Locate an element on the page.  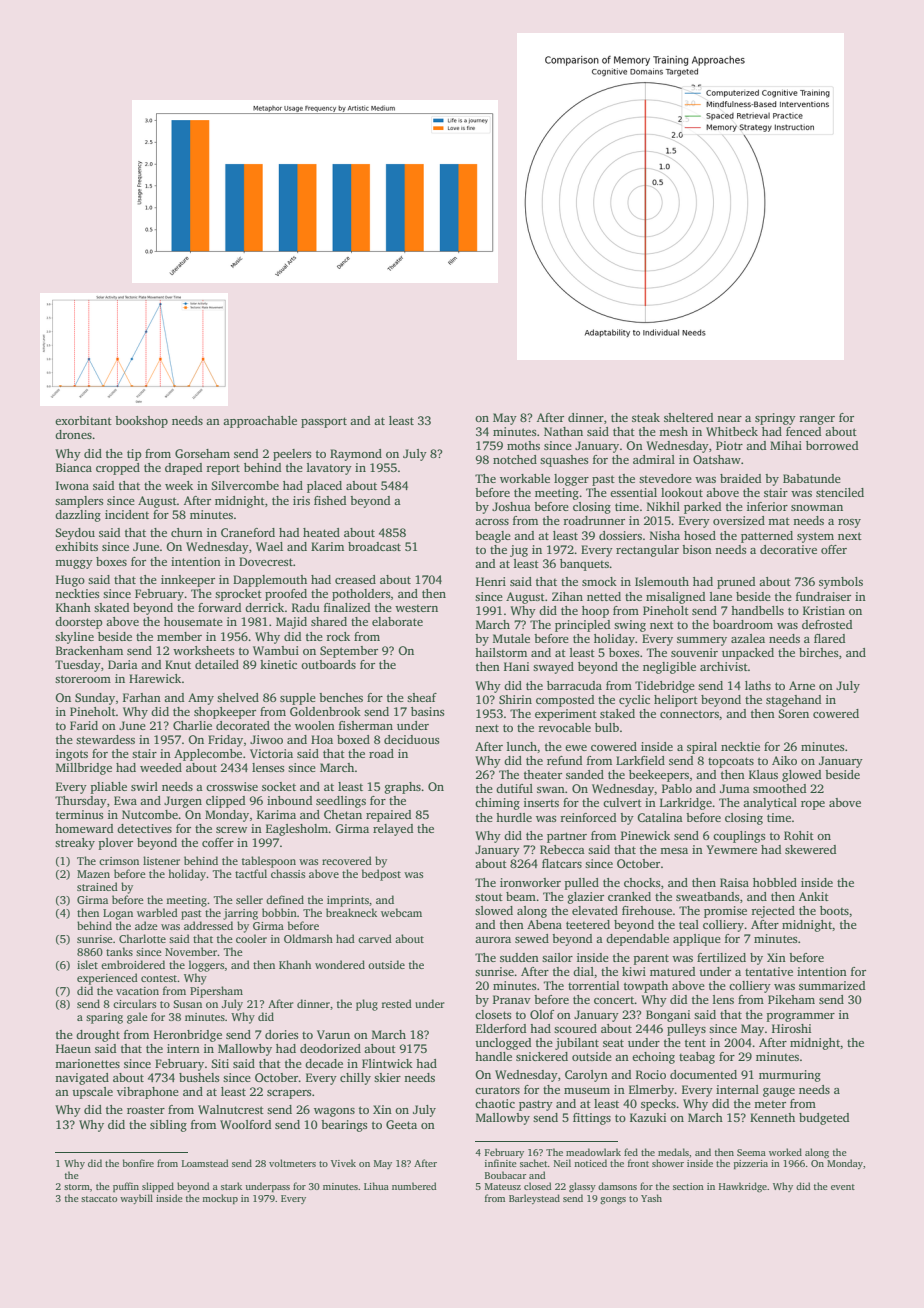
marionettes is located at coordinates (87, 1063).
